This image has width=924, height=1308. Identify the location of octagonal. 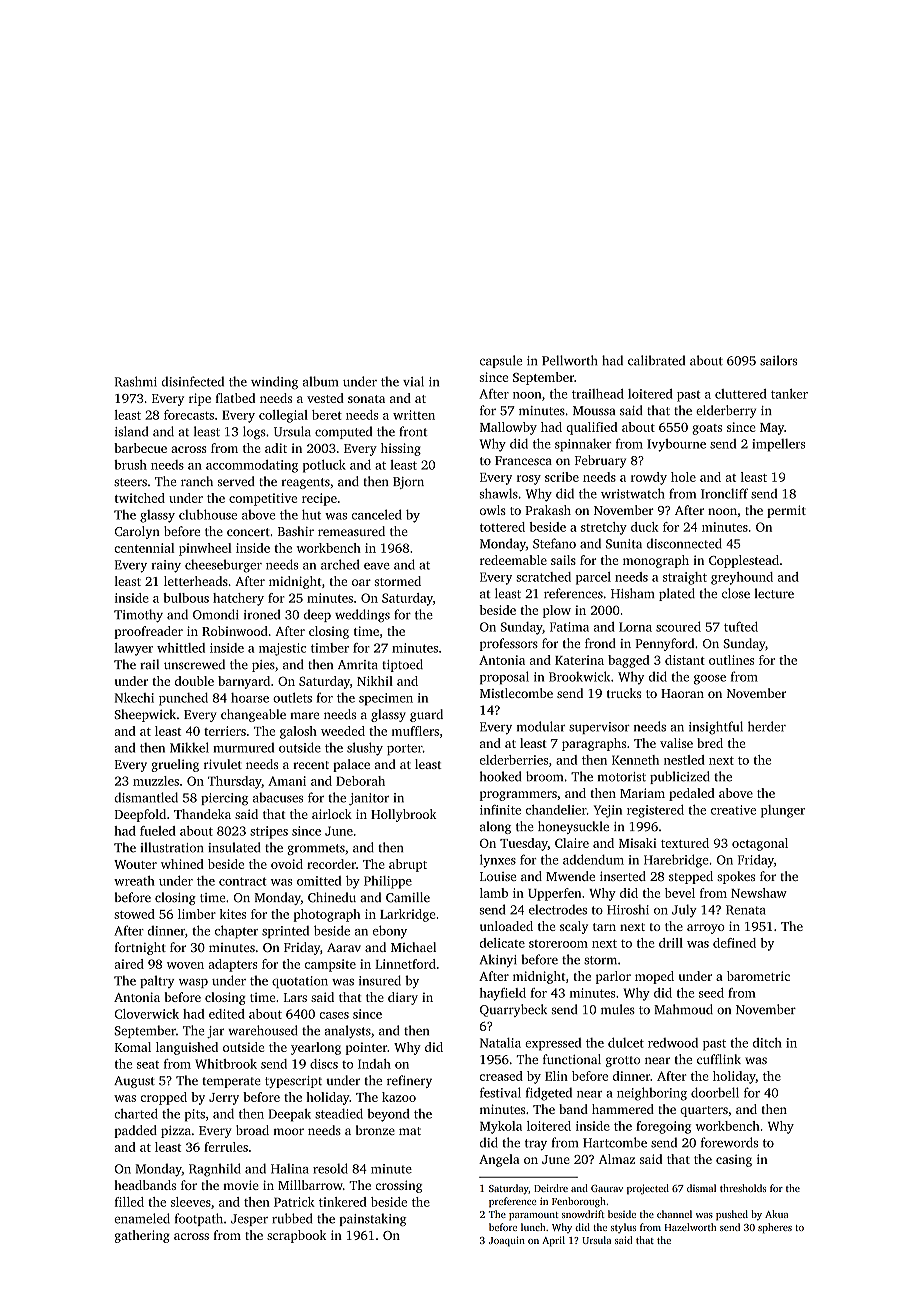
(760, 844).
